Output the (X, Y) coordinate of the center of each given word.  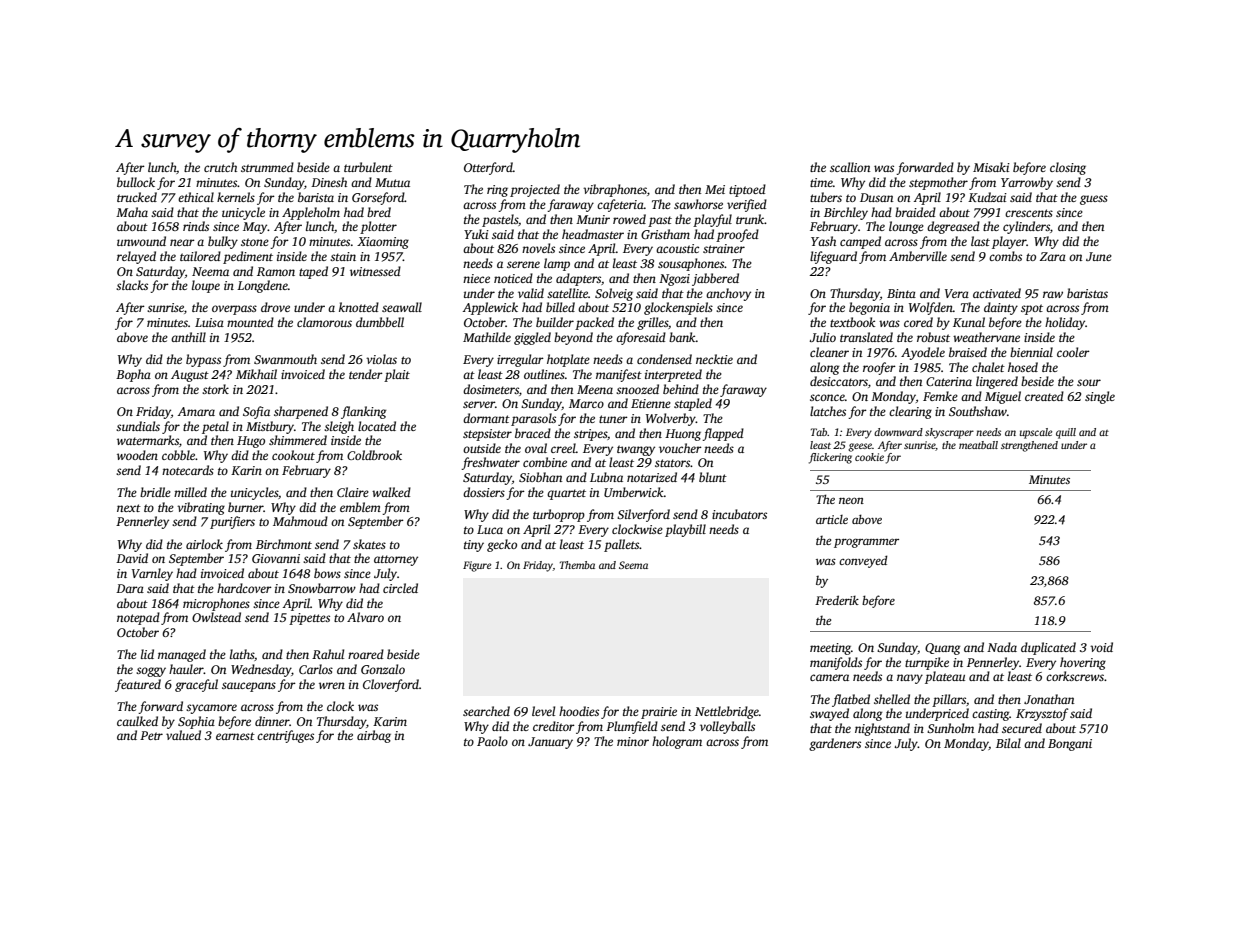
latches (828, 411)
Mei (715, 189)
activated (997, 293)
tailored (200, 256)
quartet (566, 494)
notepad (138, 618)
